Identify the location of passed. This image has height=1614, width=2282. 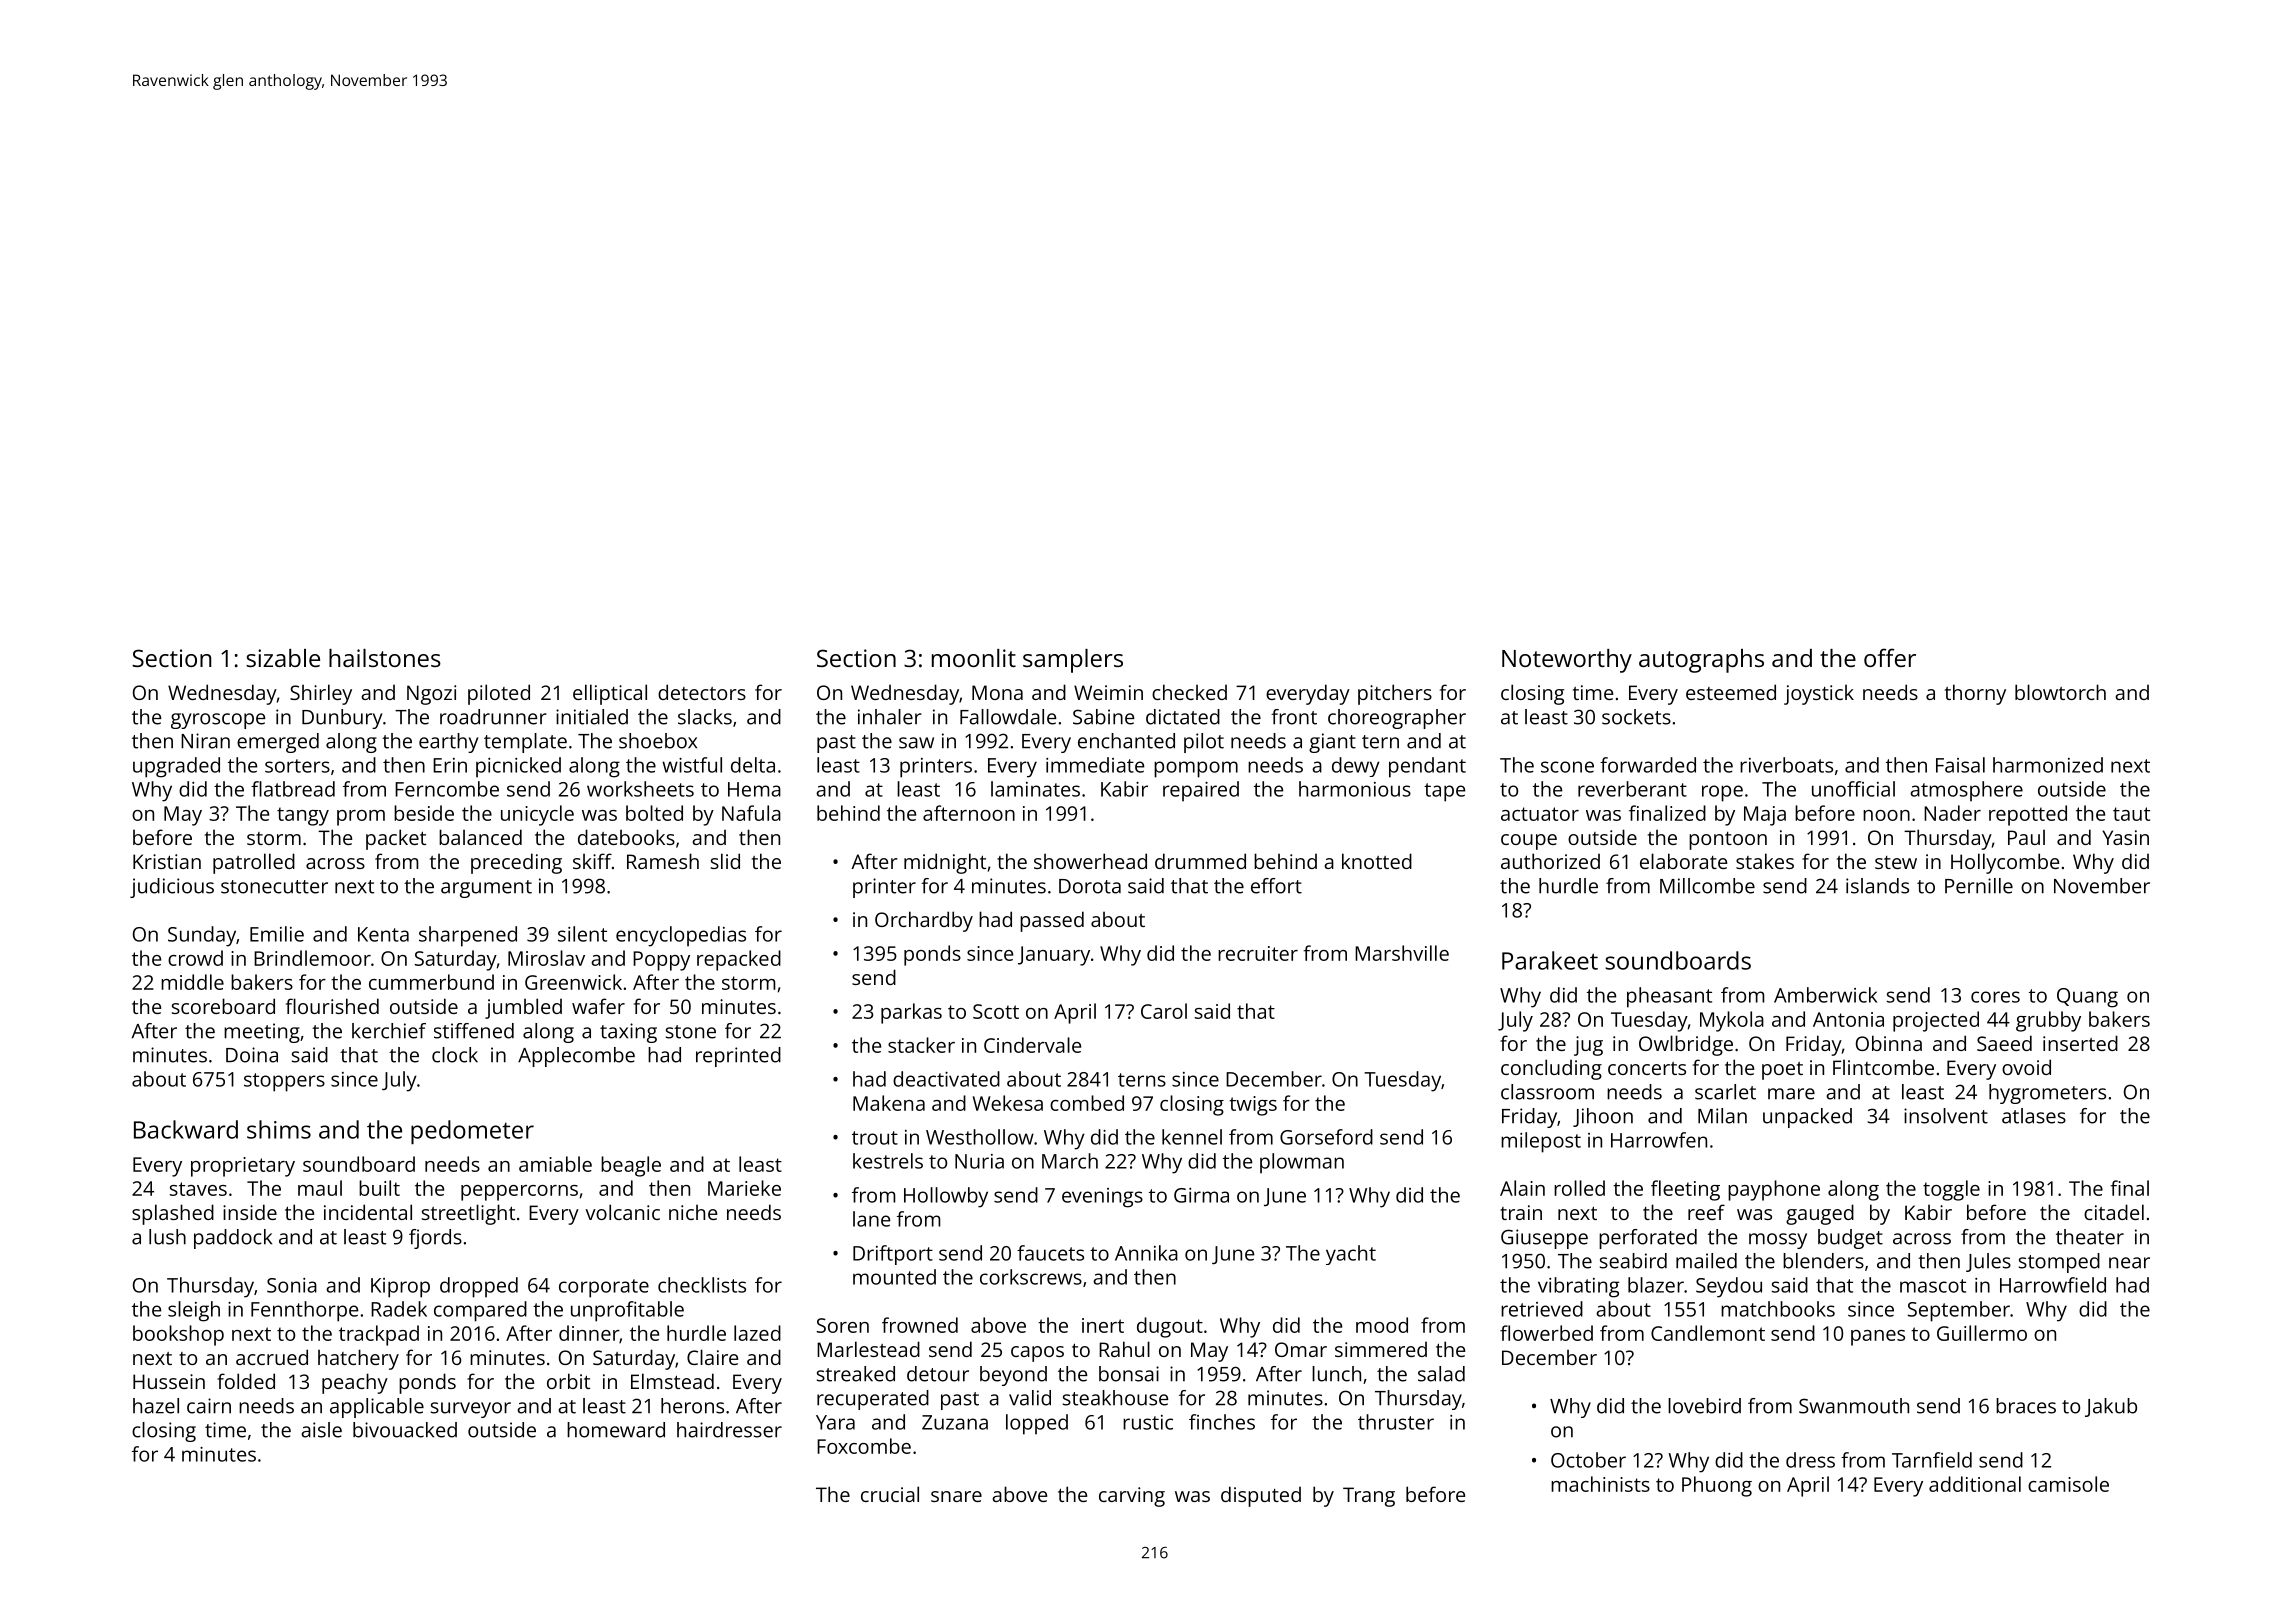
(1052, 921).
